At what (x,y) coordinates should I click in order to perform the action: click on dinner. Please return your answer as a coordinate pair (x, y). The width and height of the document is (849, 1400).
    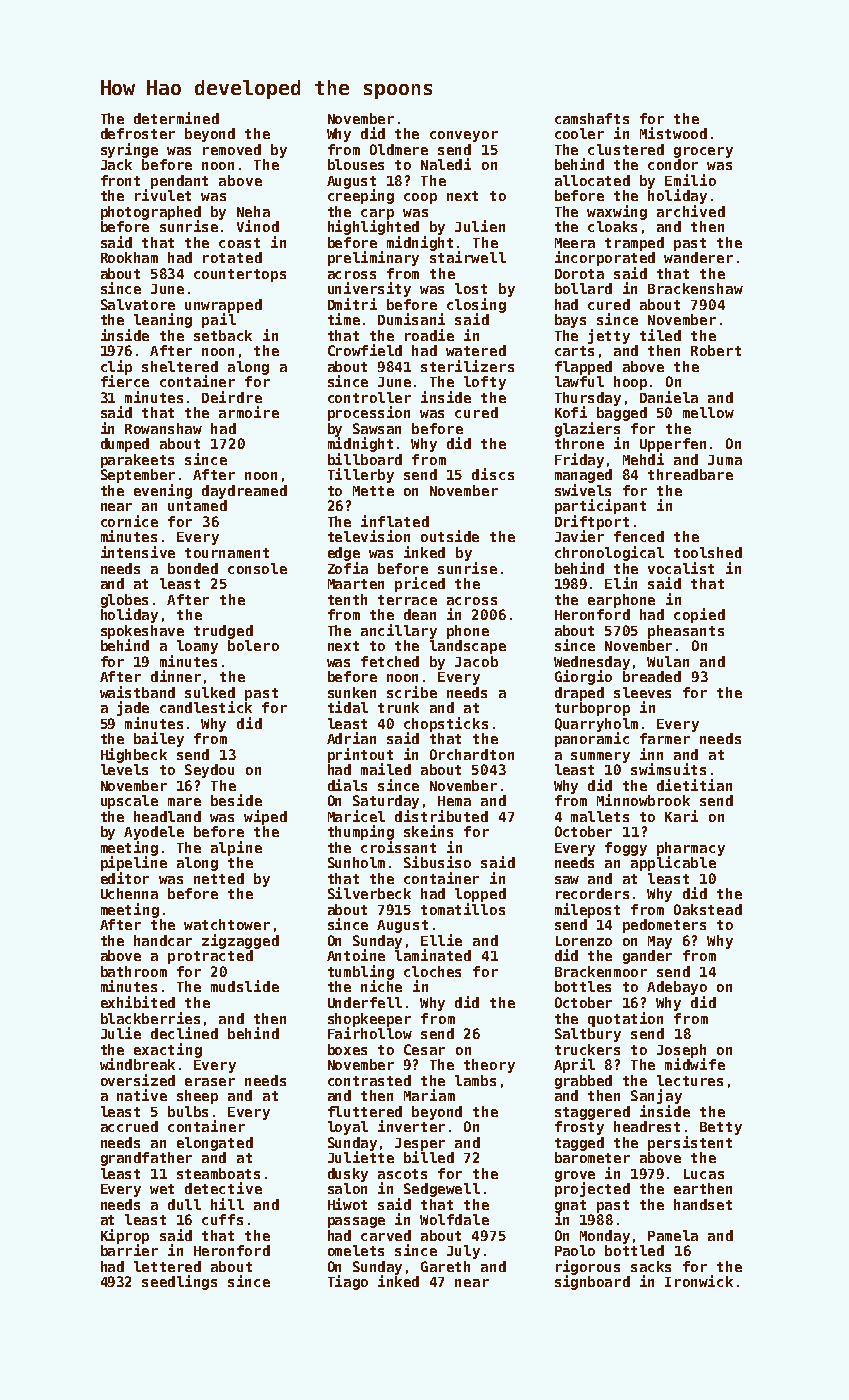
    Looking at the image, I should click on (176, 676).
